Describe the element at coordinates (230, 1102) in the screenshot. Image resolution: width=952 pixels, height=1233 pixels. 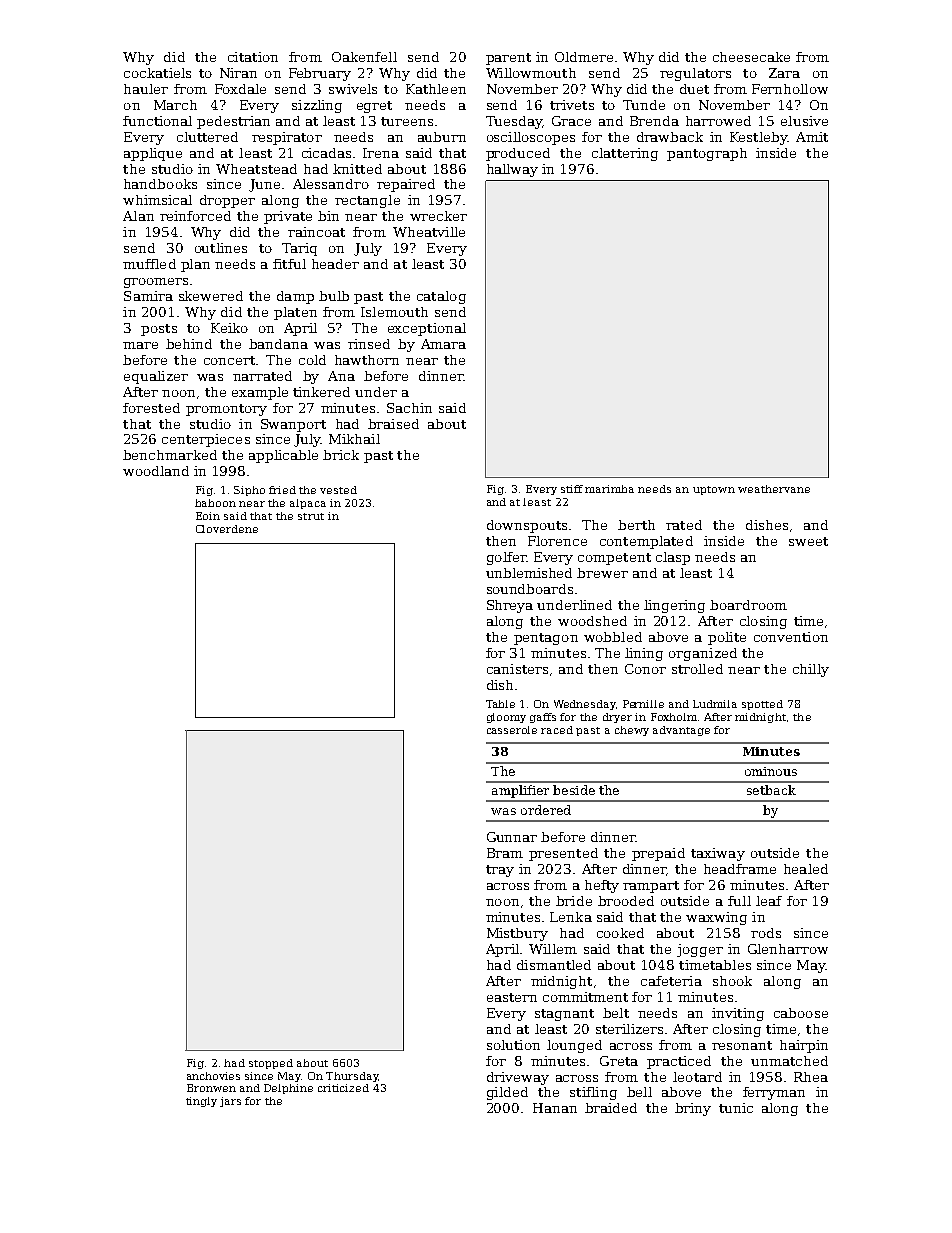
I see `jars` at that location.
